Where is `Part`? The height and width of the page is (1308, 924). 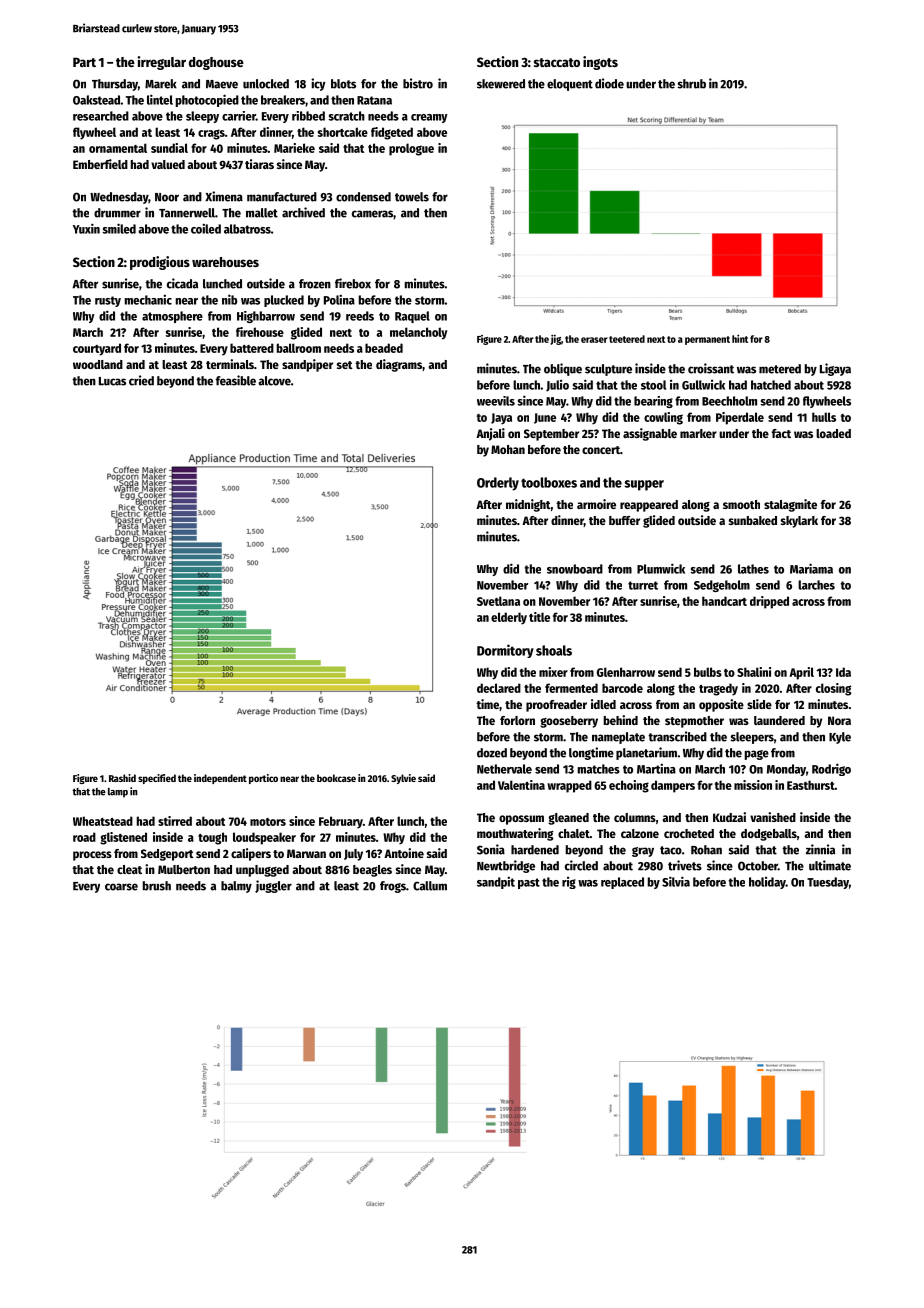 Part is located at coordinates (84, 62).
